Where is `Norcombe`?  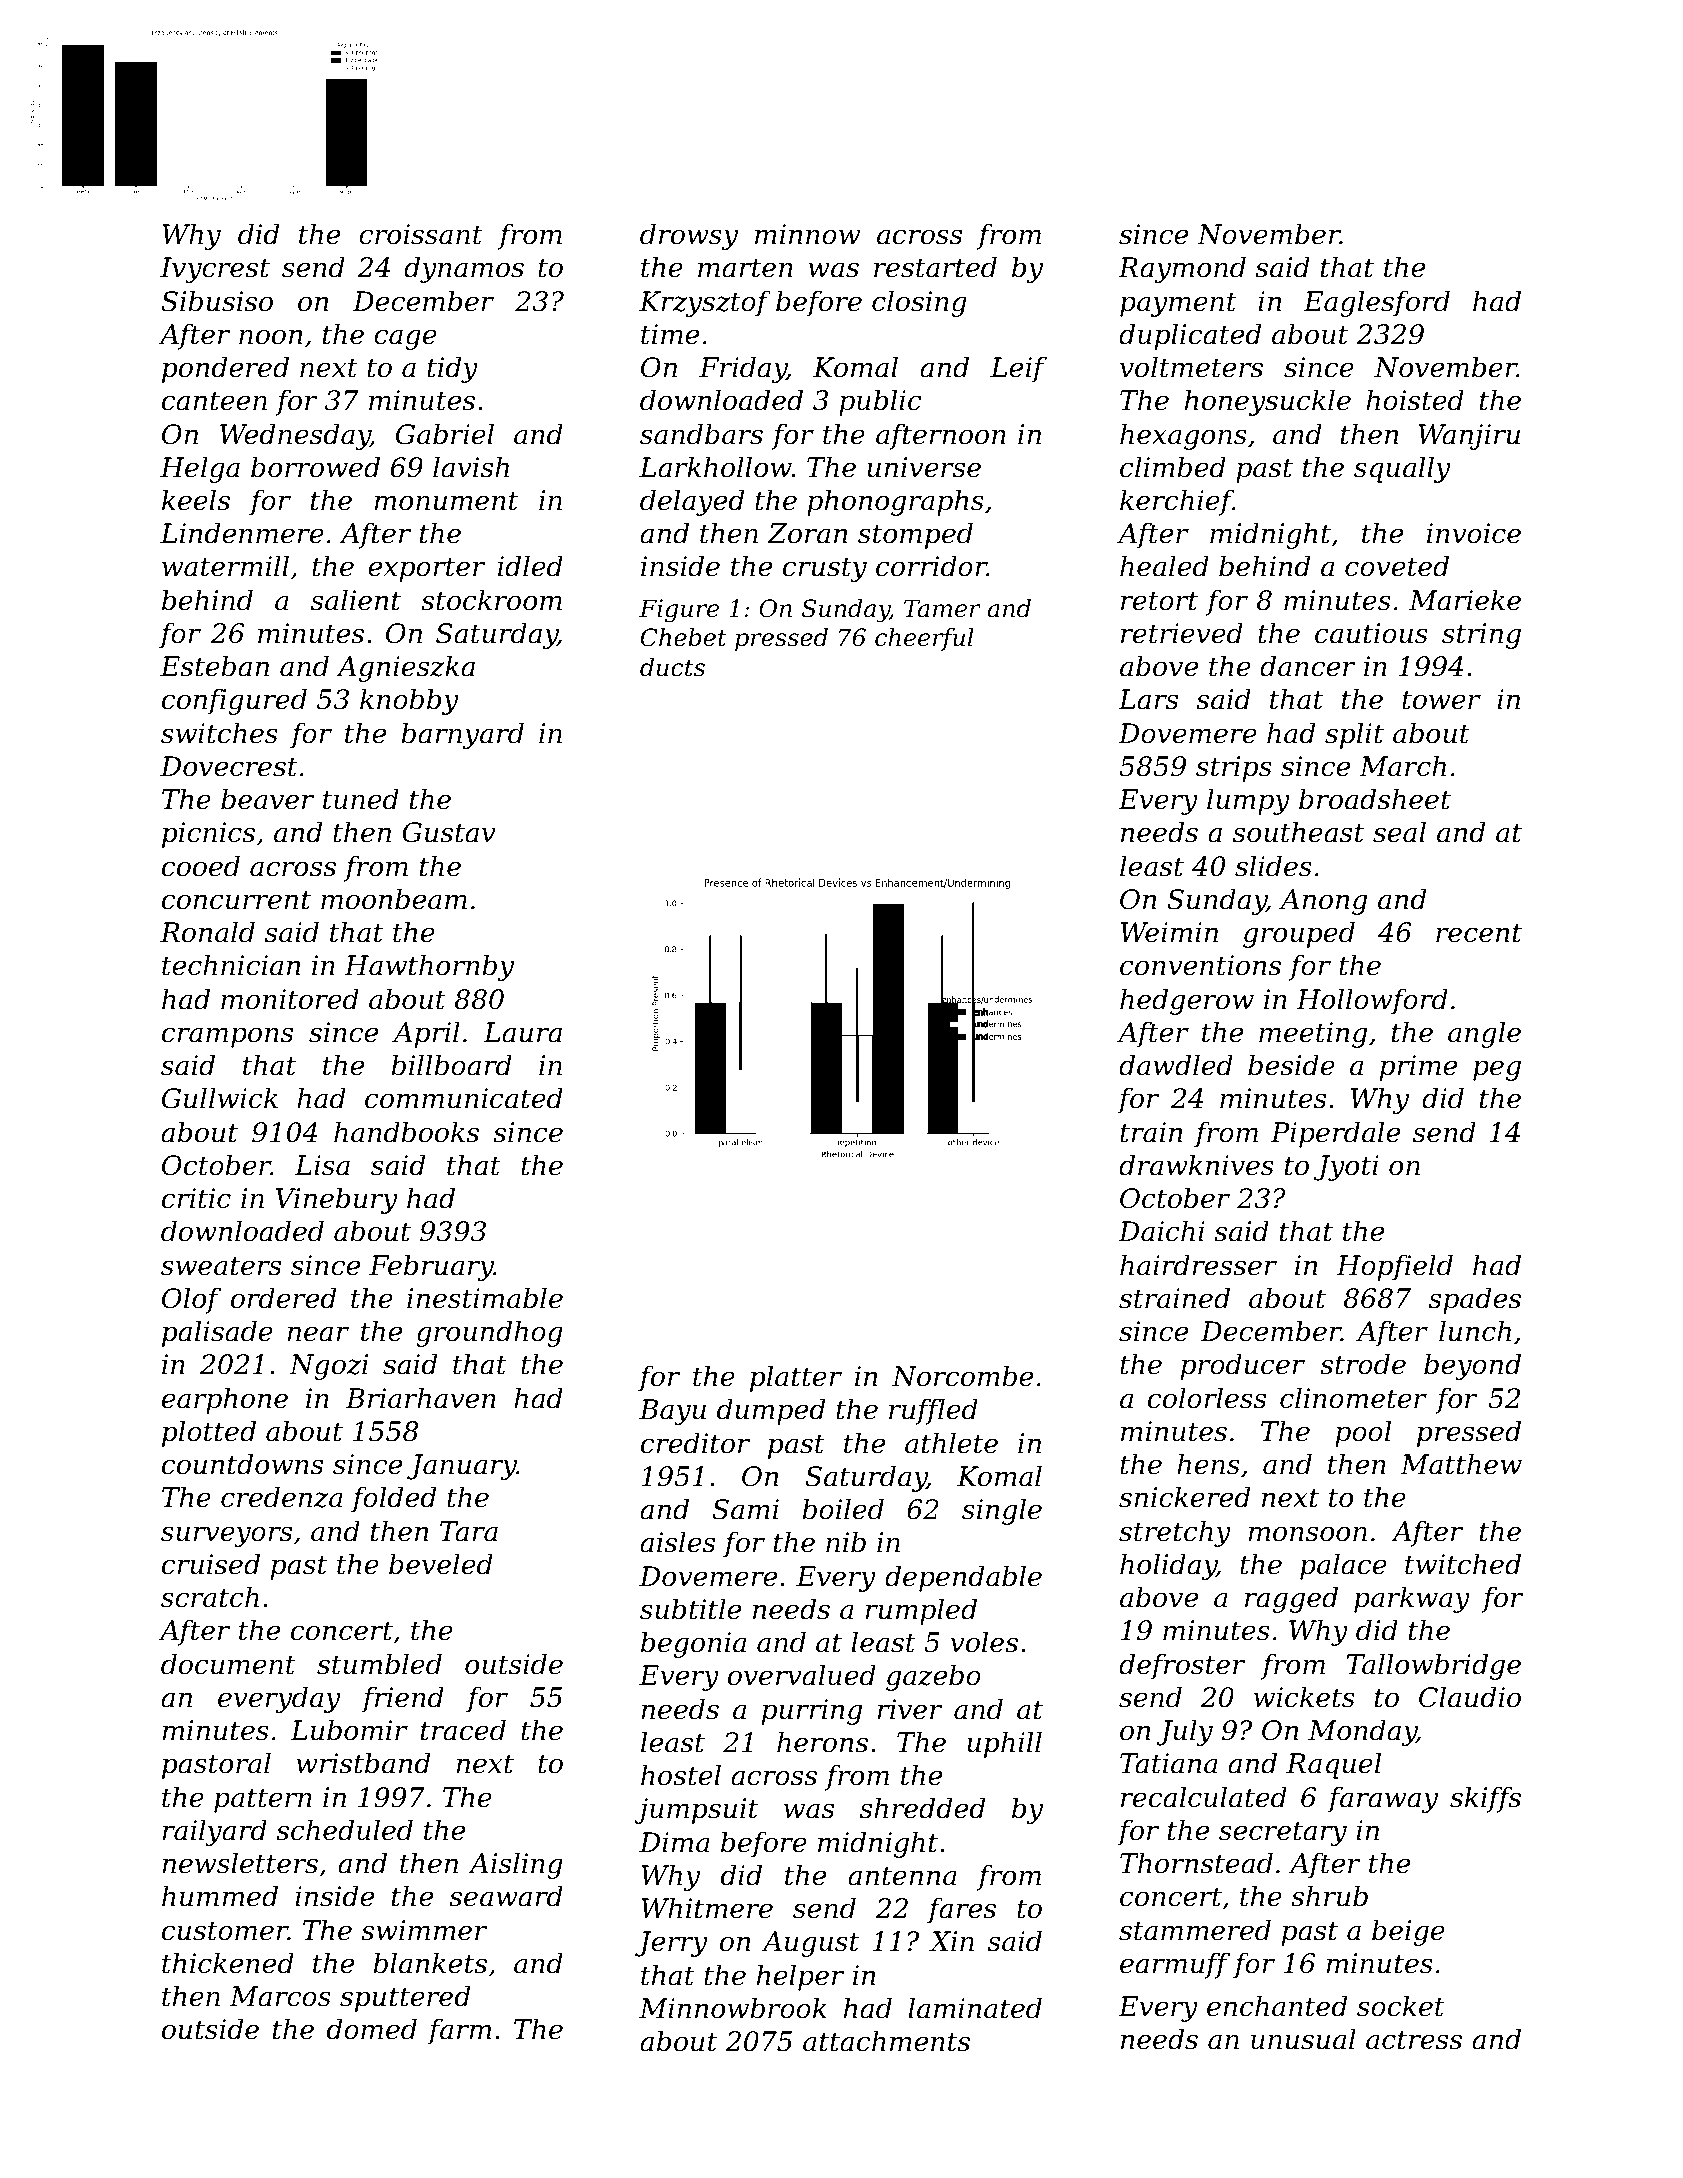 Norcombe is located at coordinates (962, 1376).
